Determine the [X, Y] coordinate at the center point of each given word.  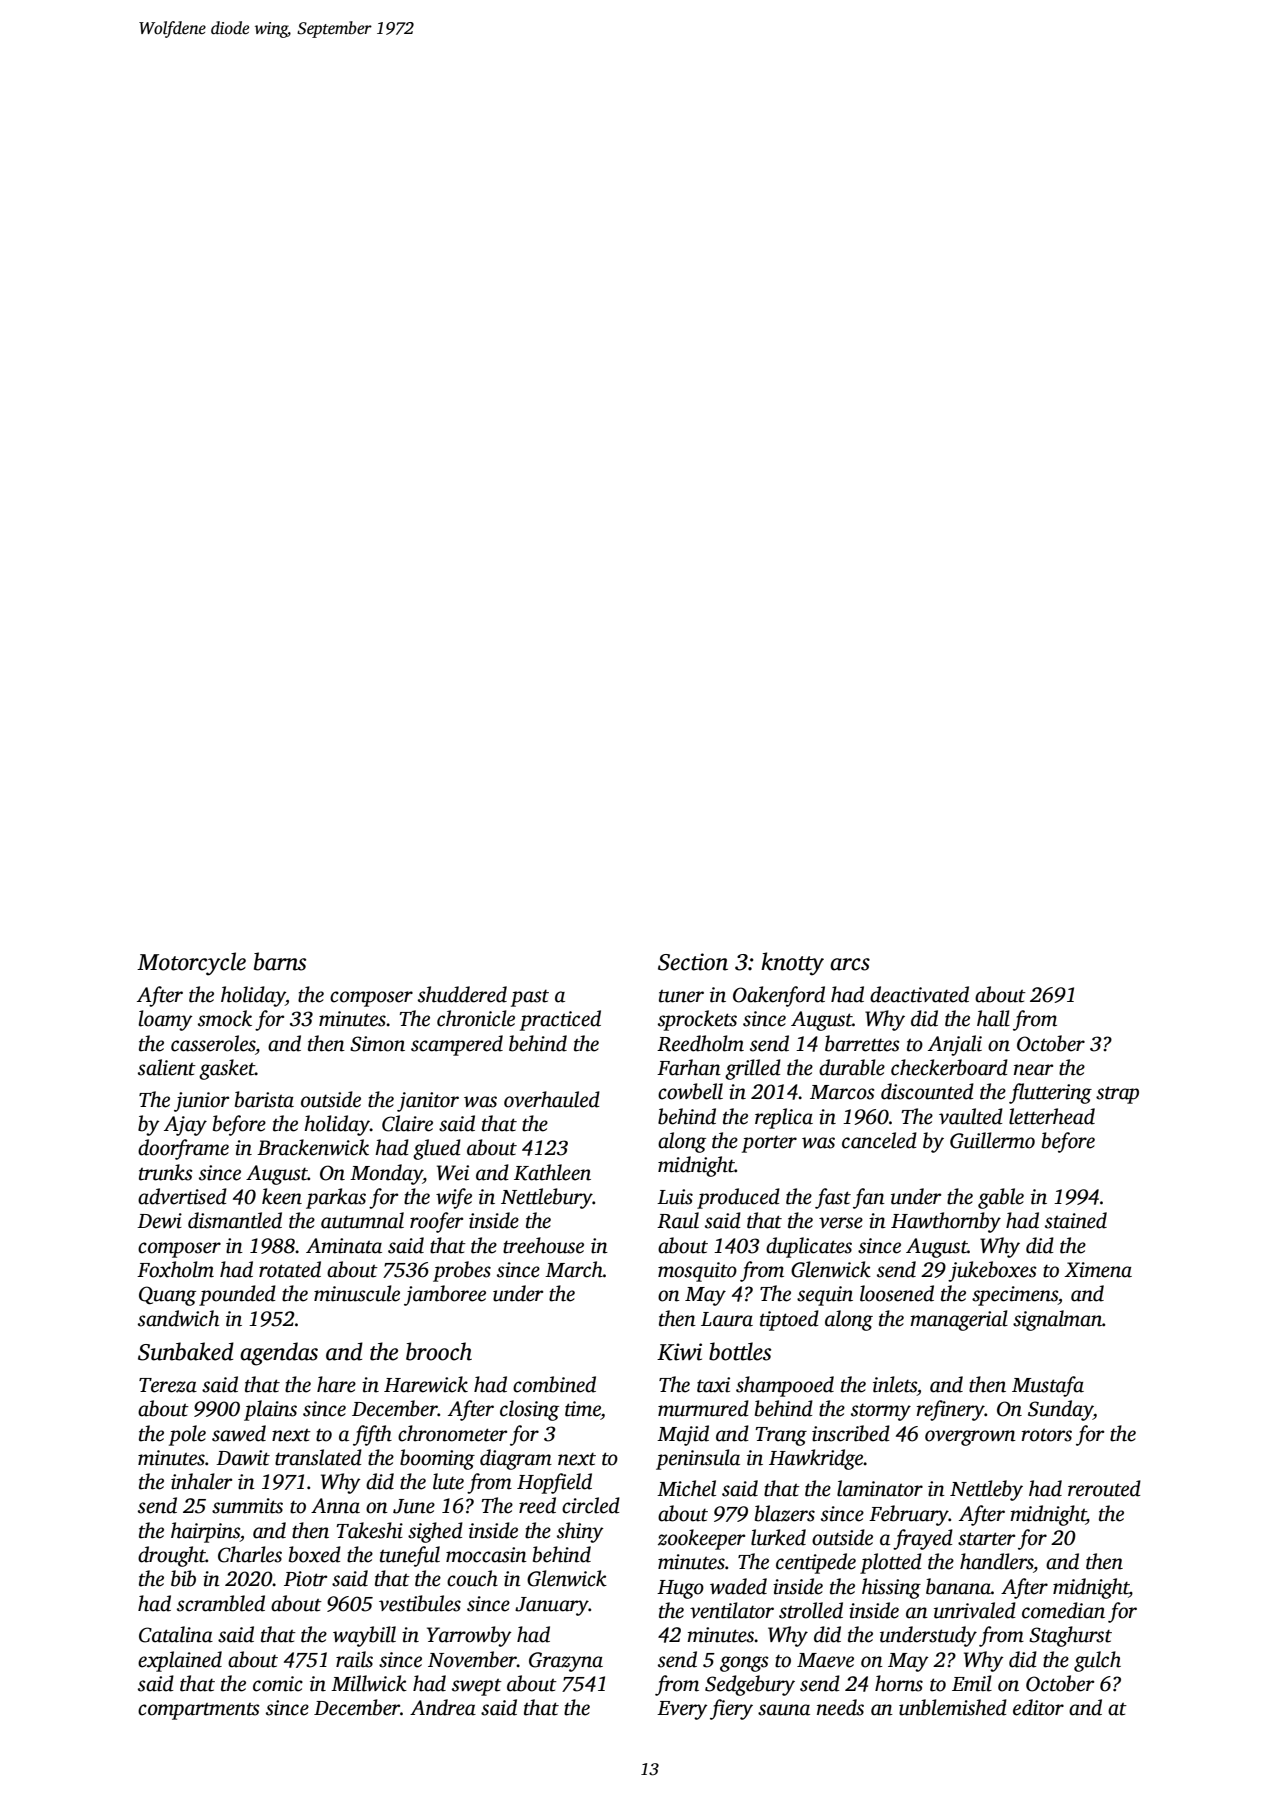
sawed [239, 1433]
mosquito [697, 1272]
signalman [1057, 1320]
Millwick [369, 1683]
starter [986, 1539]
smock [225, 1018]
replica [784, 1118]
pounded [237, 1295]
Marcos [842, 1092]
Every [682, 1710]
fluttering [1050, 1093]
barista [264, 1099]
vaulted [971, 1116]
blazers [785, 1513]
